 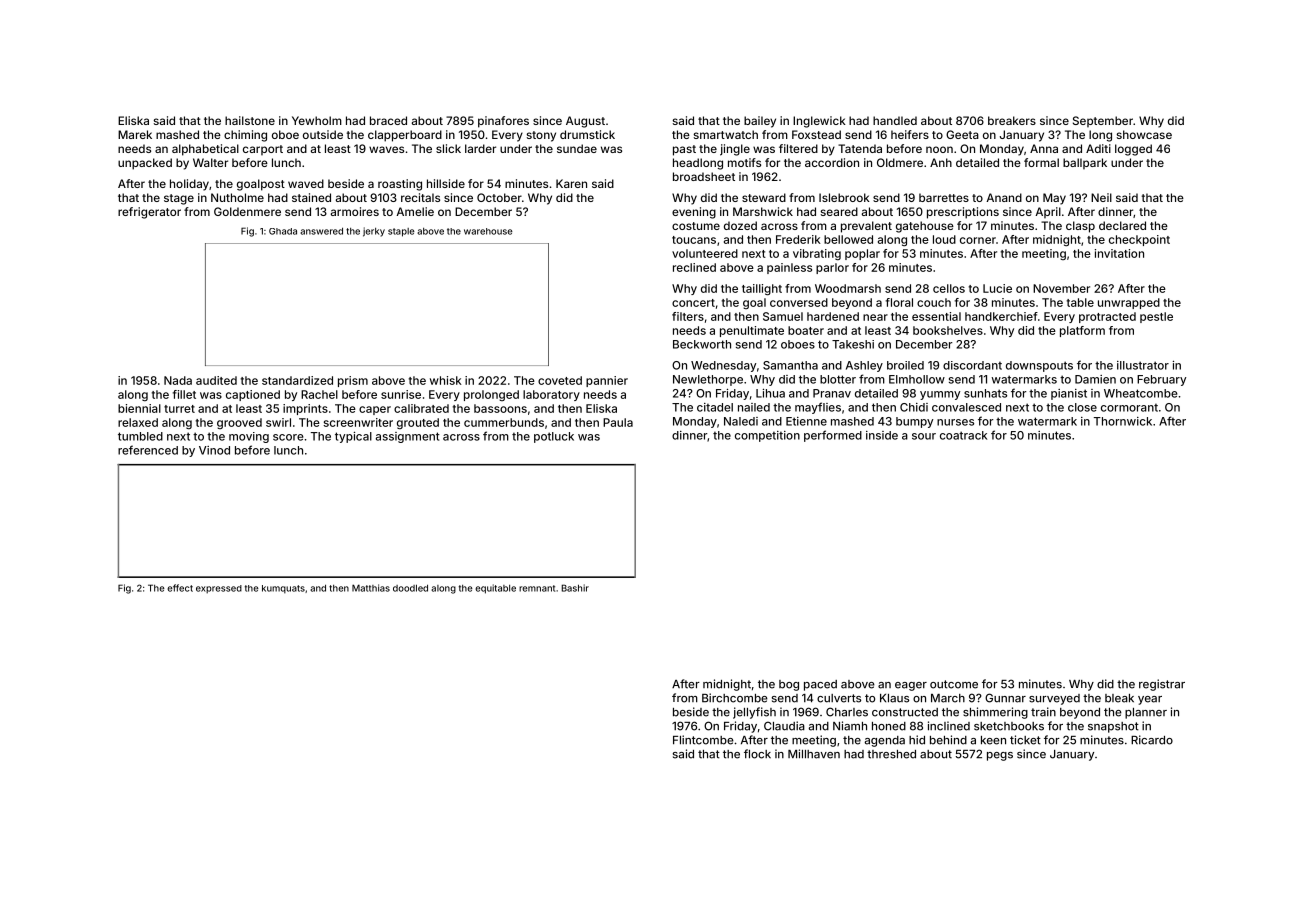 I want to click on Anand, so click(x=1004, y=197).
